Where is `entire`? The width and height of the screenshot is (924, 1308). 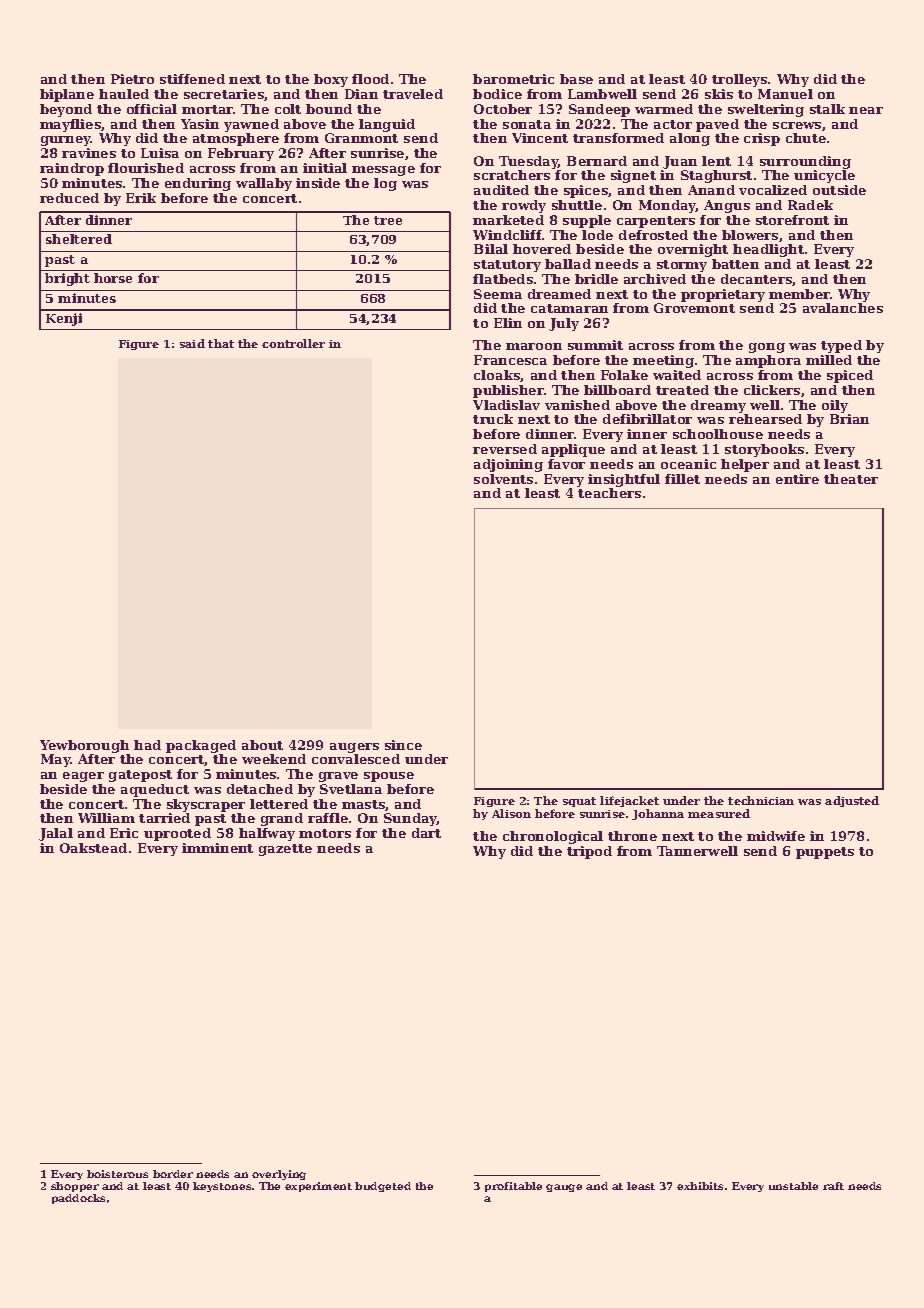
entire is located at coordinates (797, 479).
